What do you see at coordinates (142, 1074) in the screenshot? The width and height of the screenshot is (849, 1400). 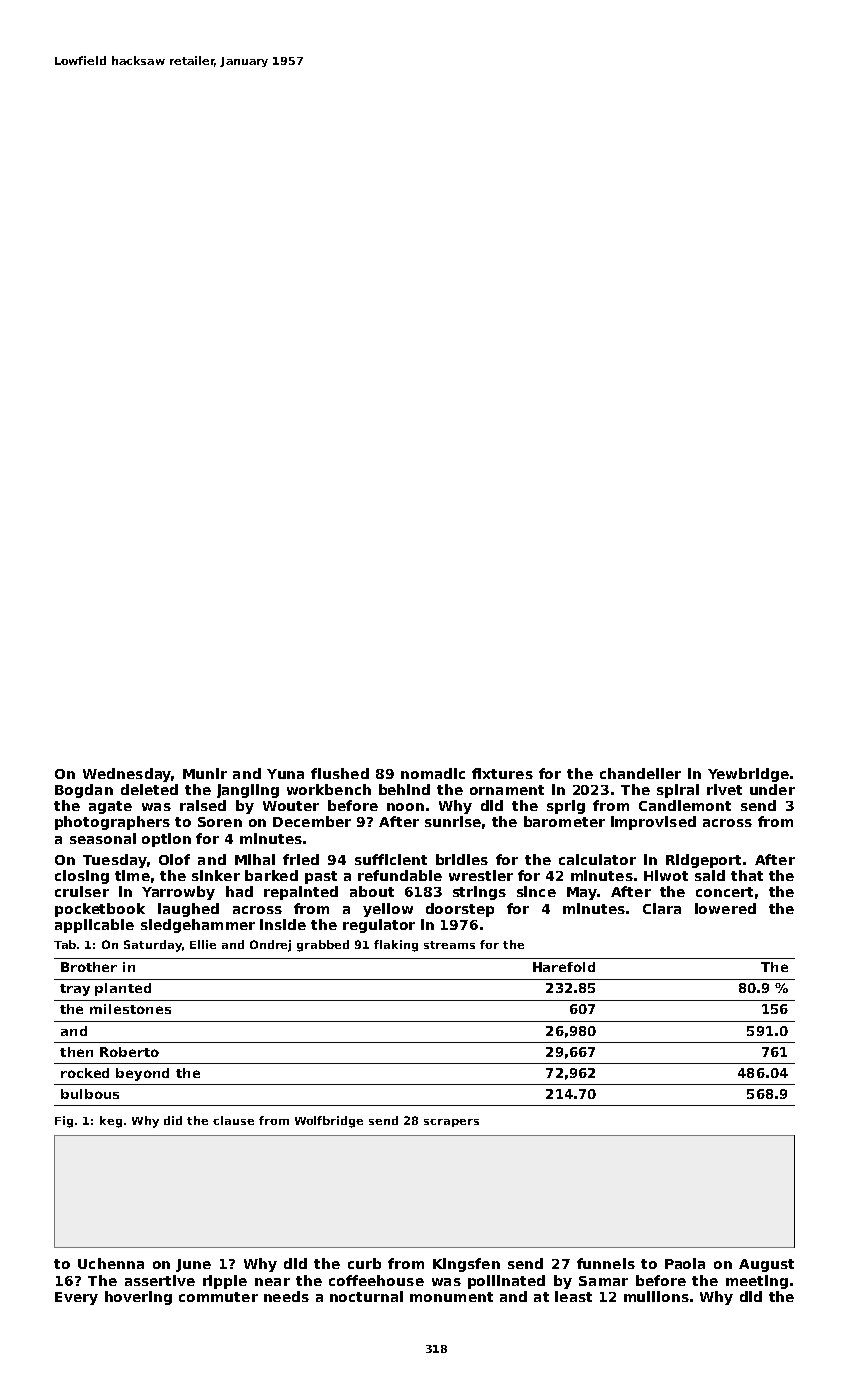 I see `beyond` at bounding box center [142, 1074].
